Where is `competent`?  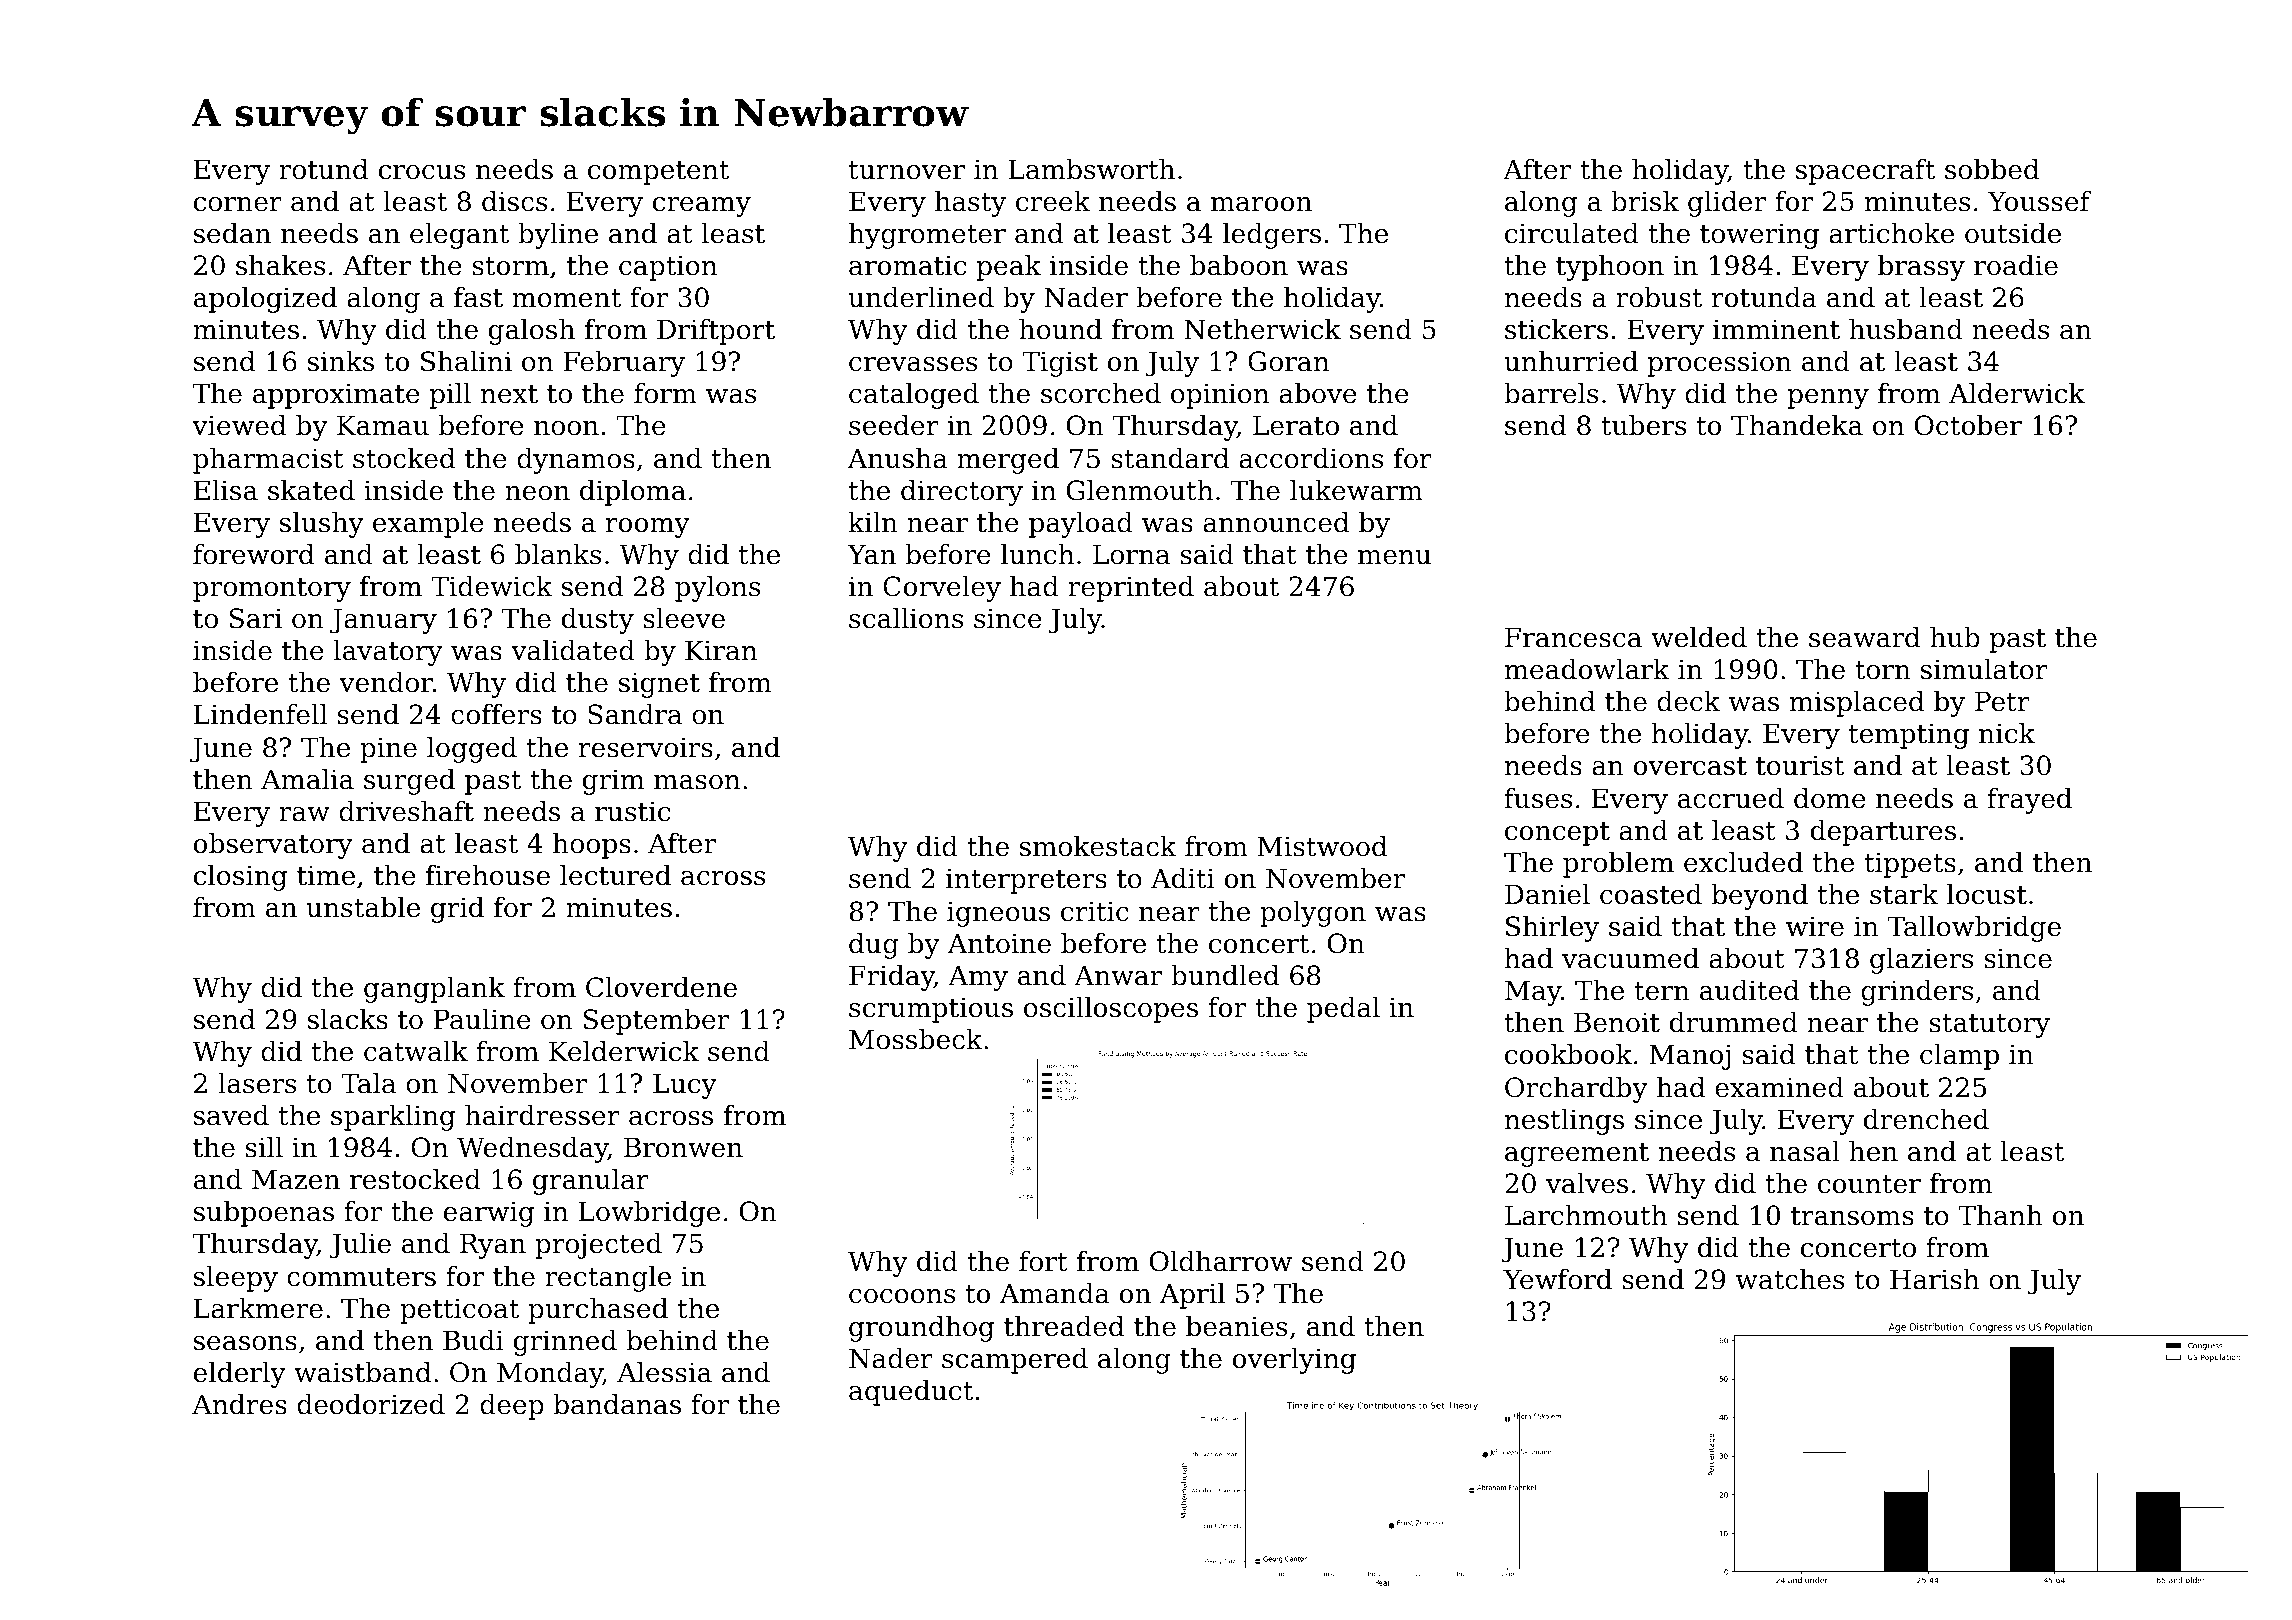 competent is located at coordinates (658, 173).
